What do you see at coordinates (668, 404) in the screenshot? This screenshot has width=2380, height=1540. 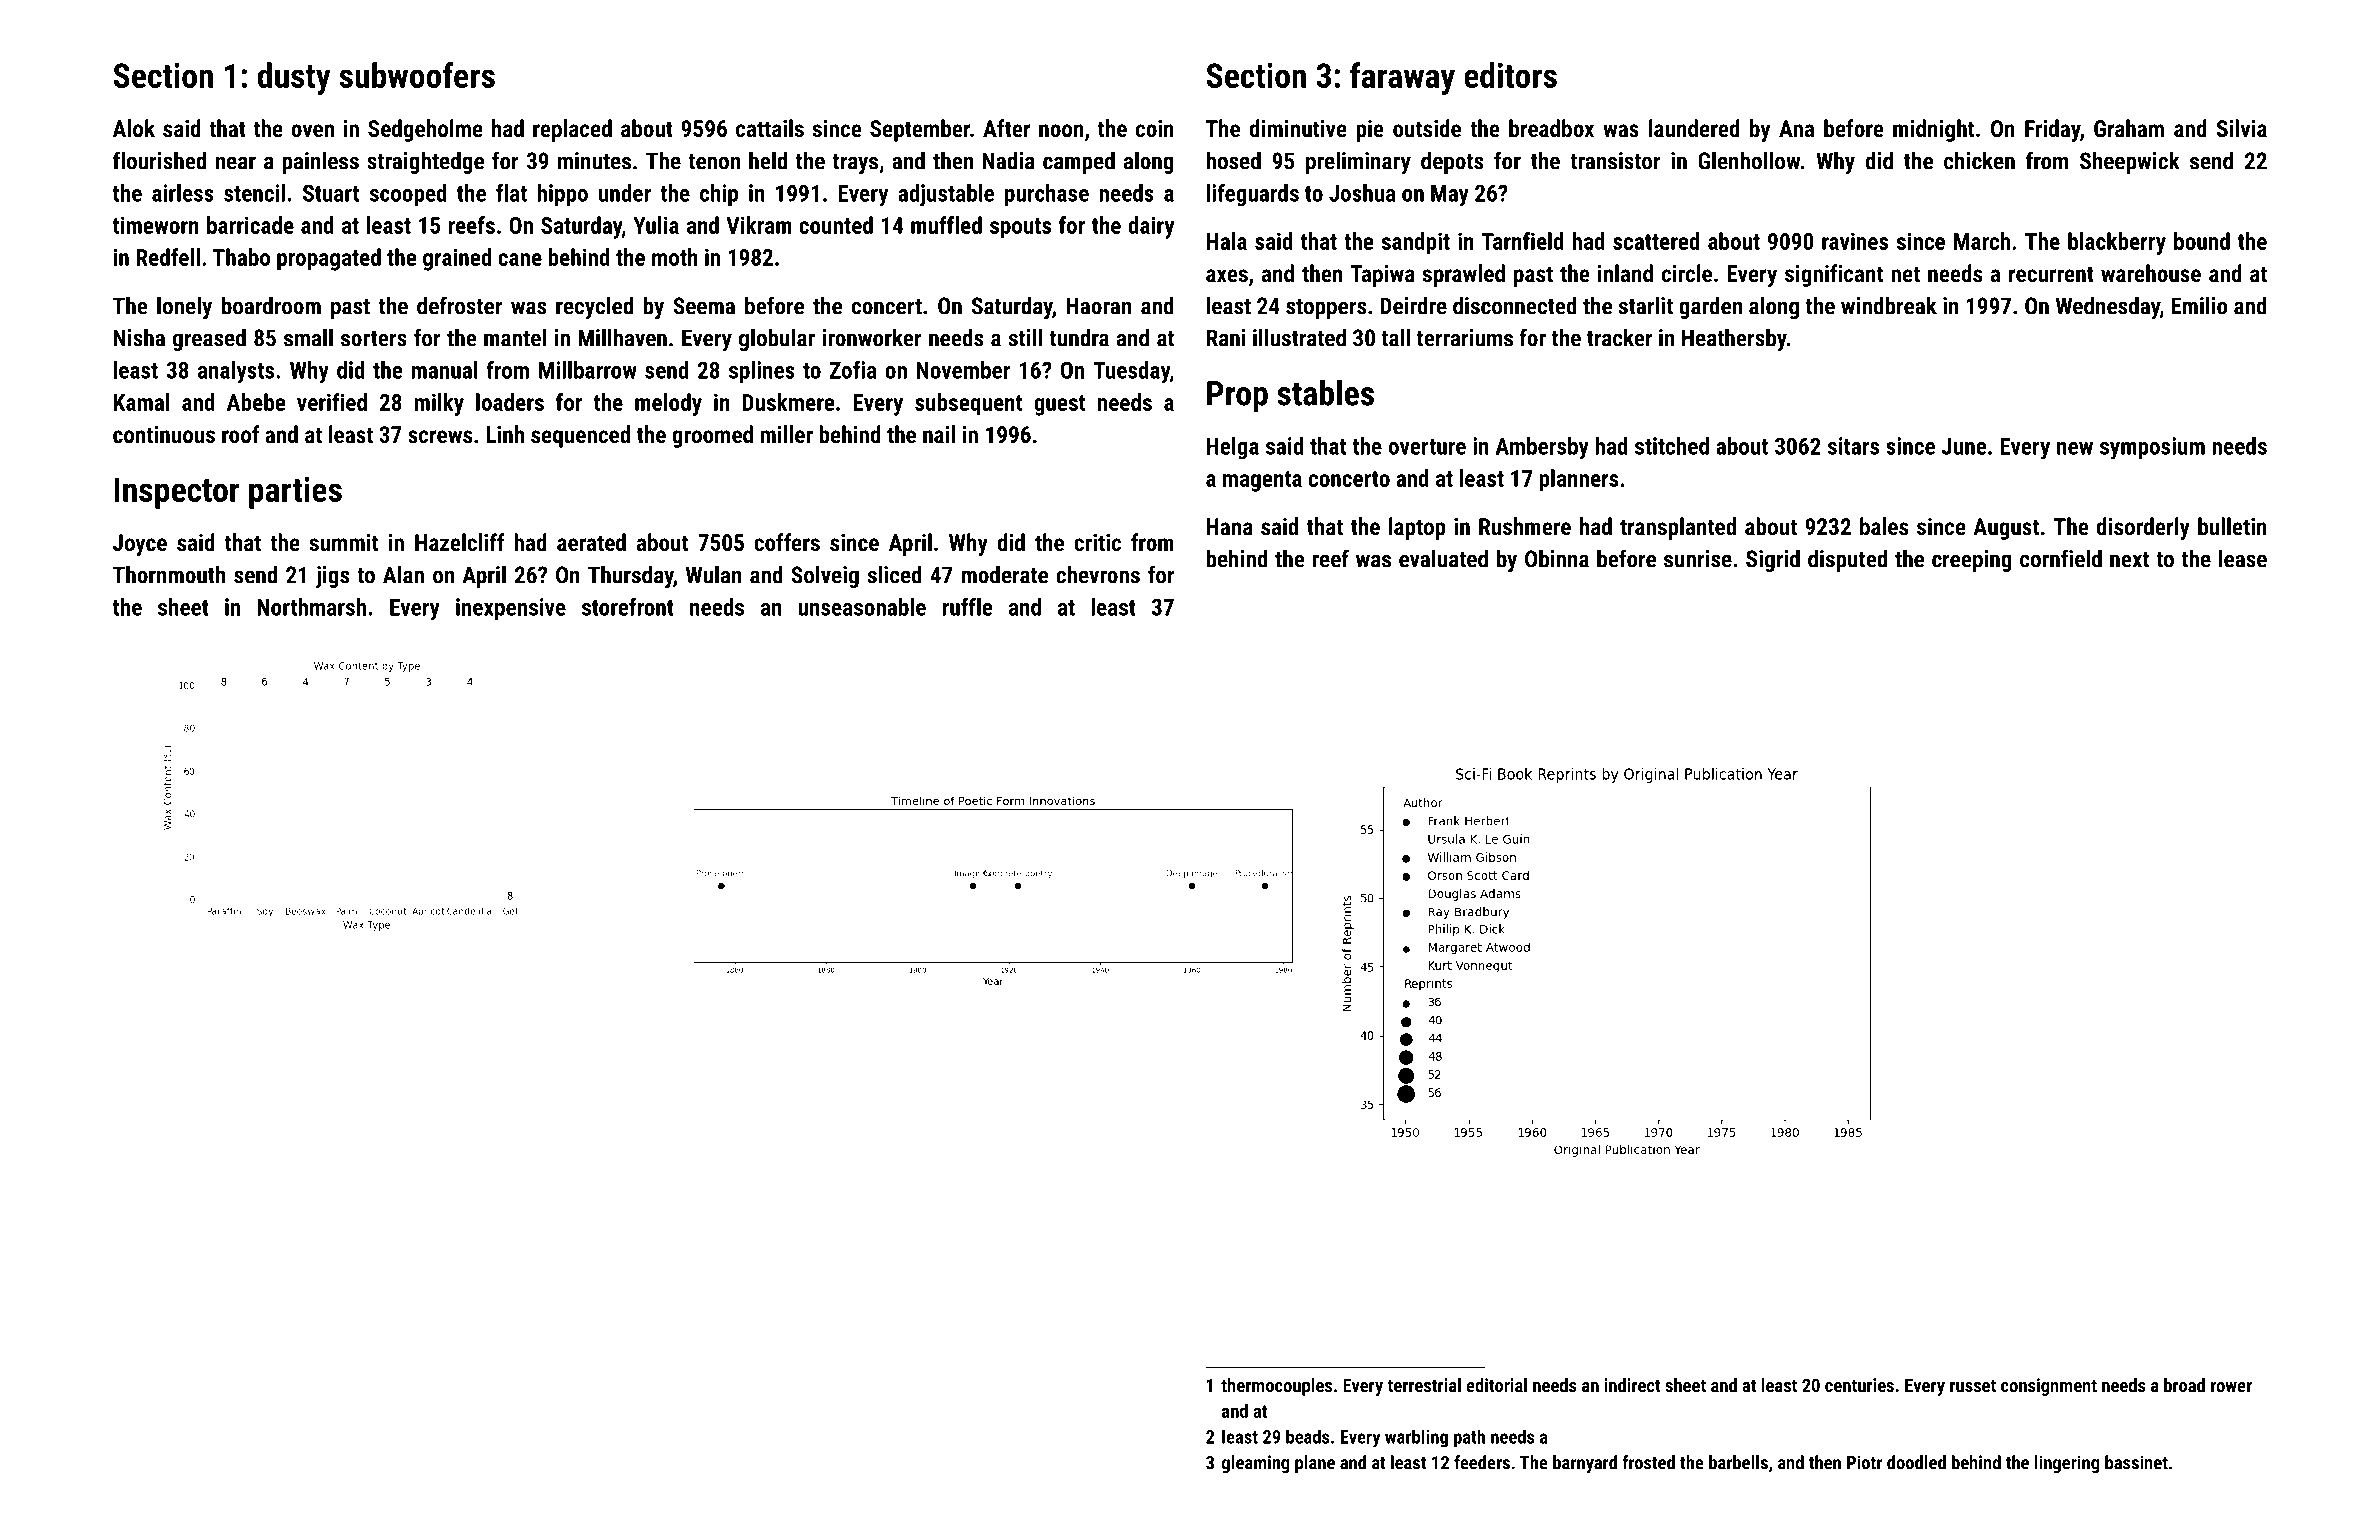 I see `melody` at bounding box center [668, 404].
